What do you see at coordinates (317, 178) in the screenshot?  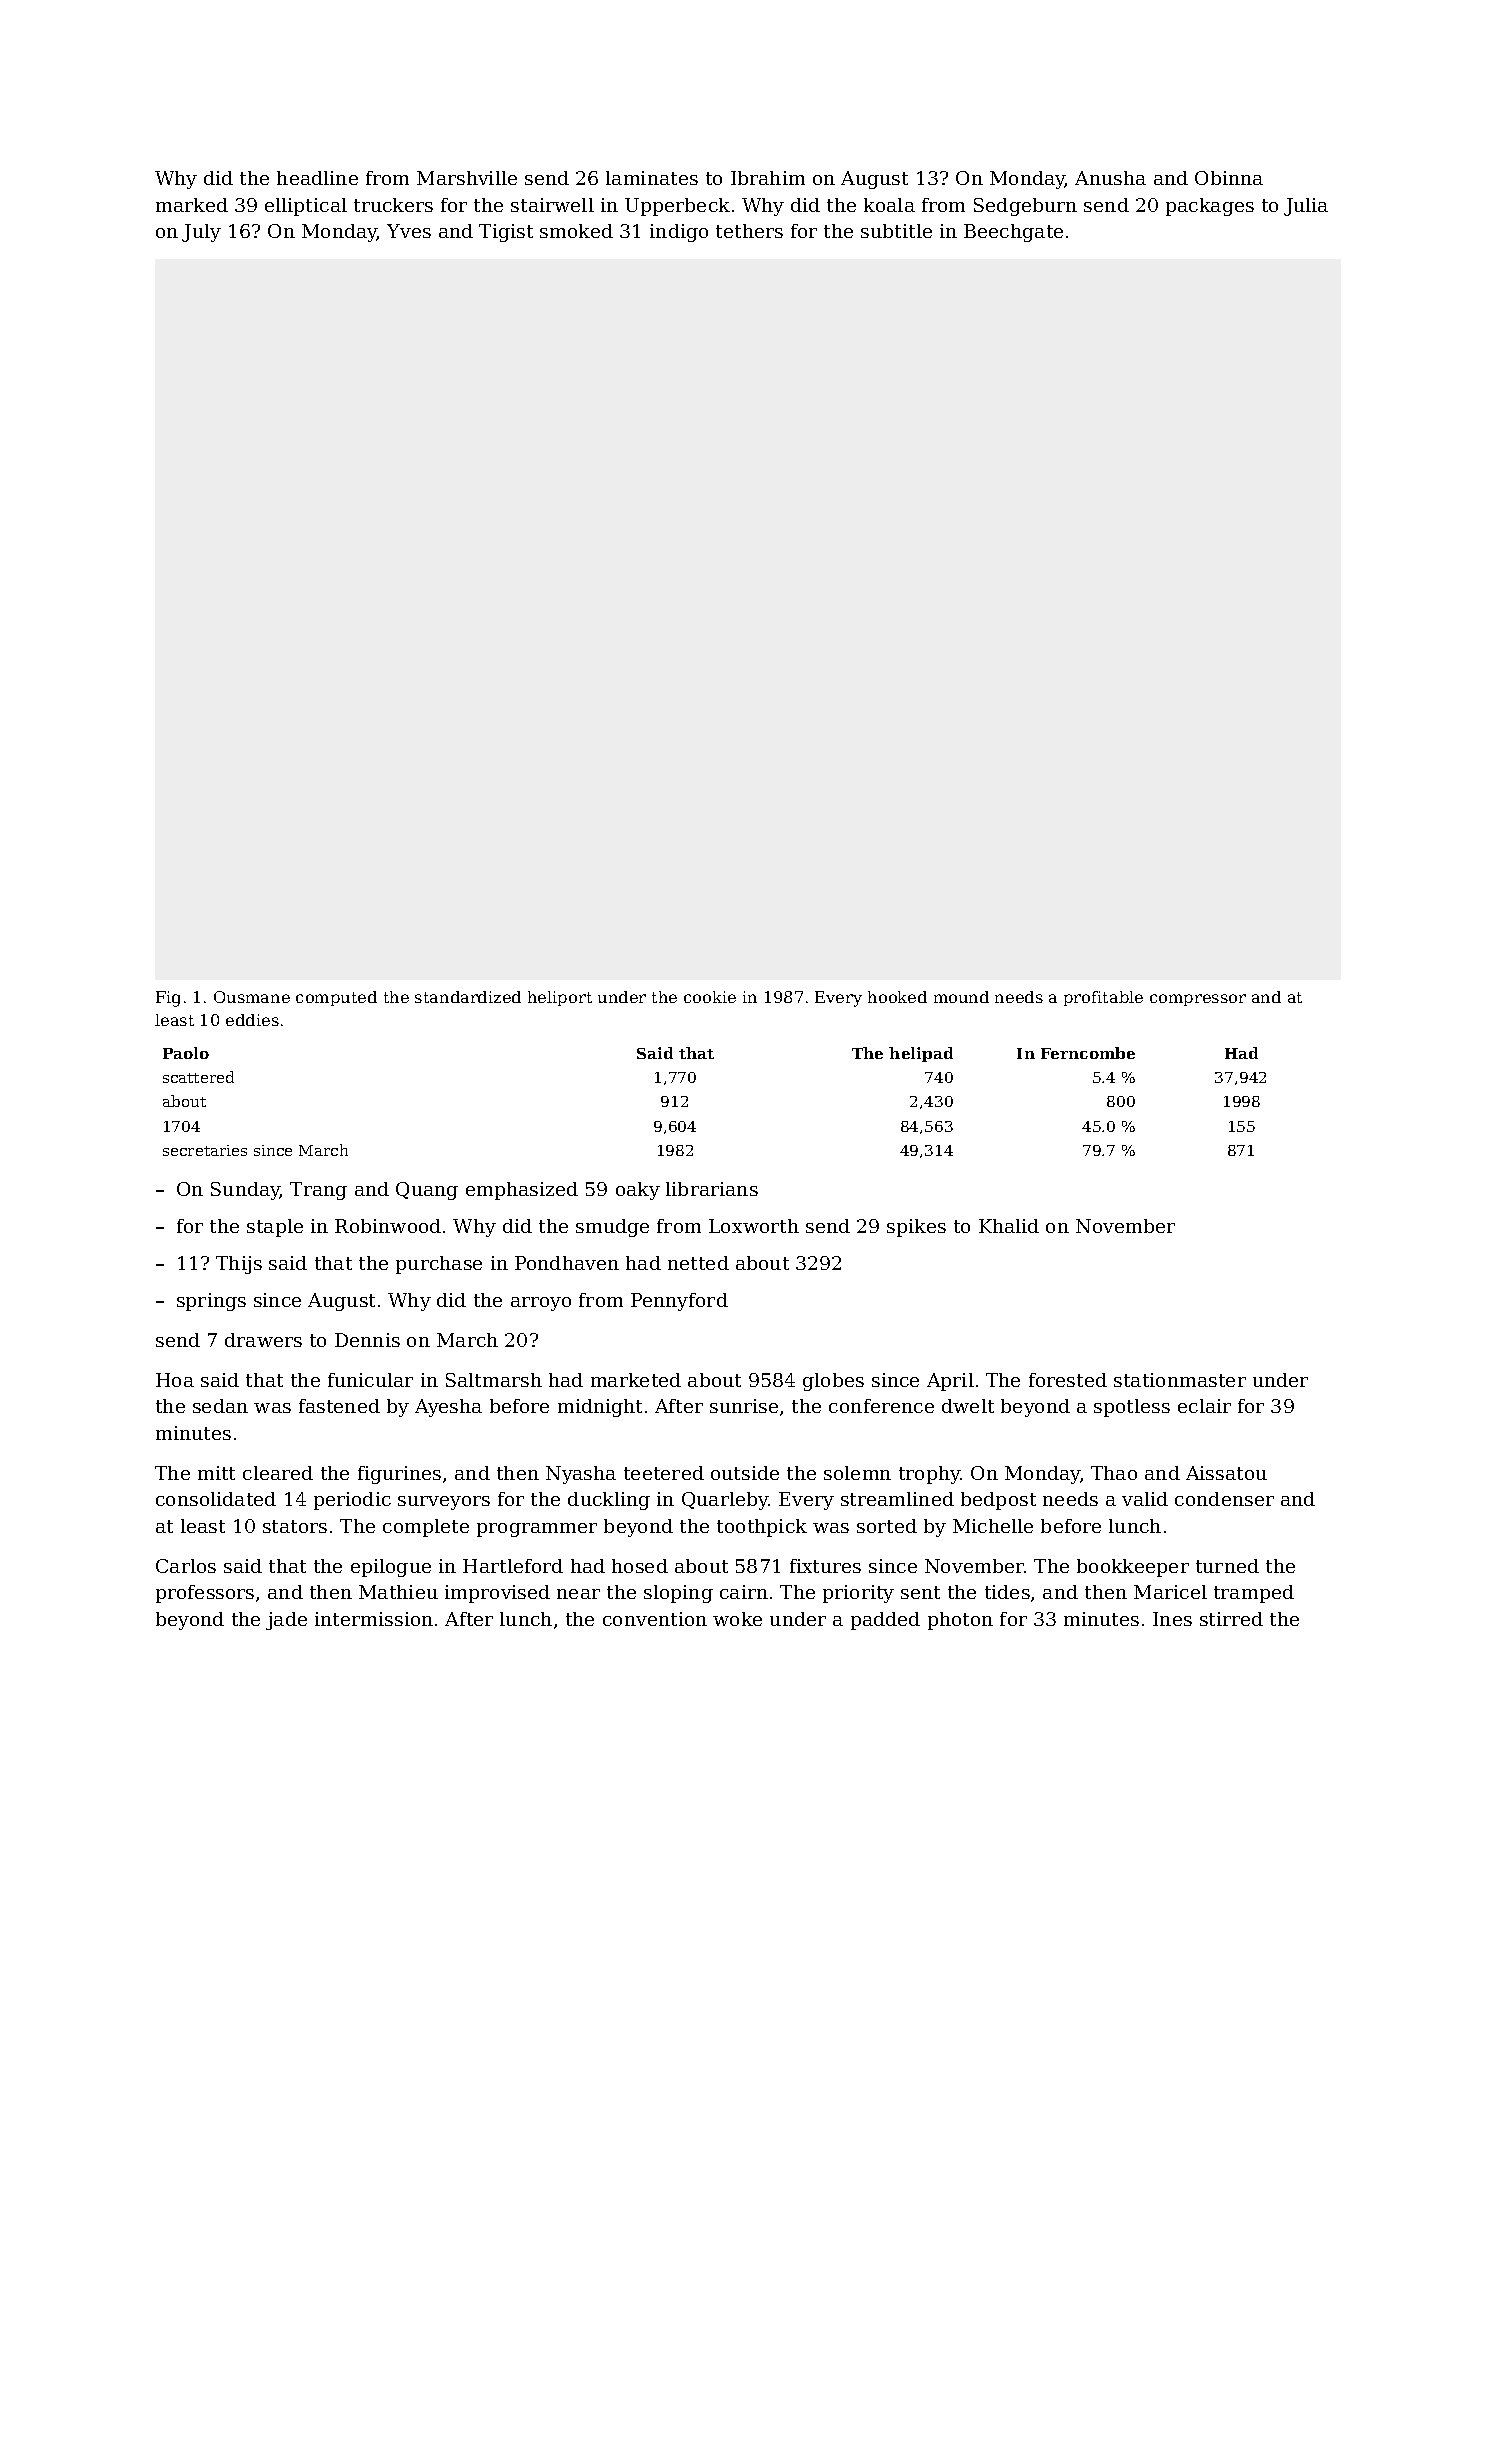 I see `headline` at bounding box center [317, 178].
